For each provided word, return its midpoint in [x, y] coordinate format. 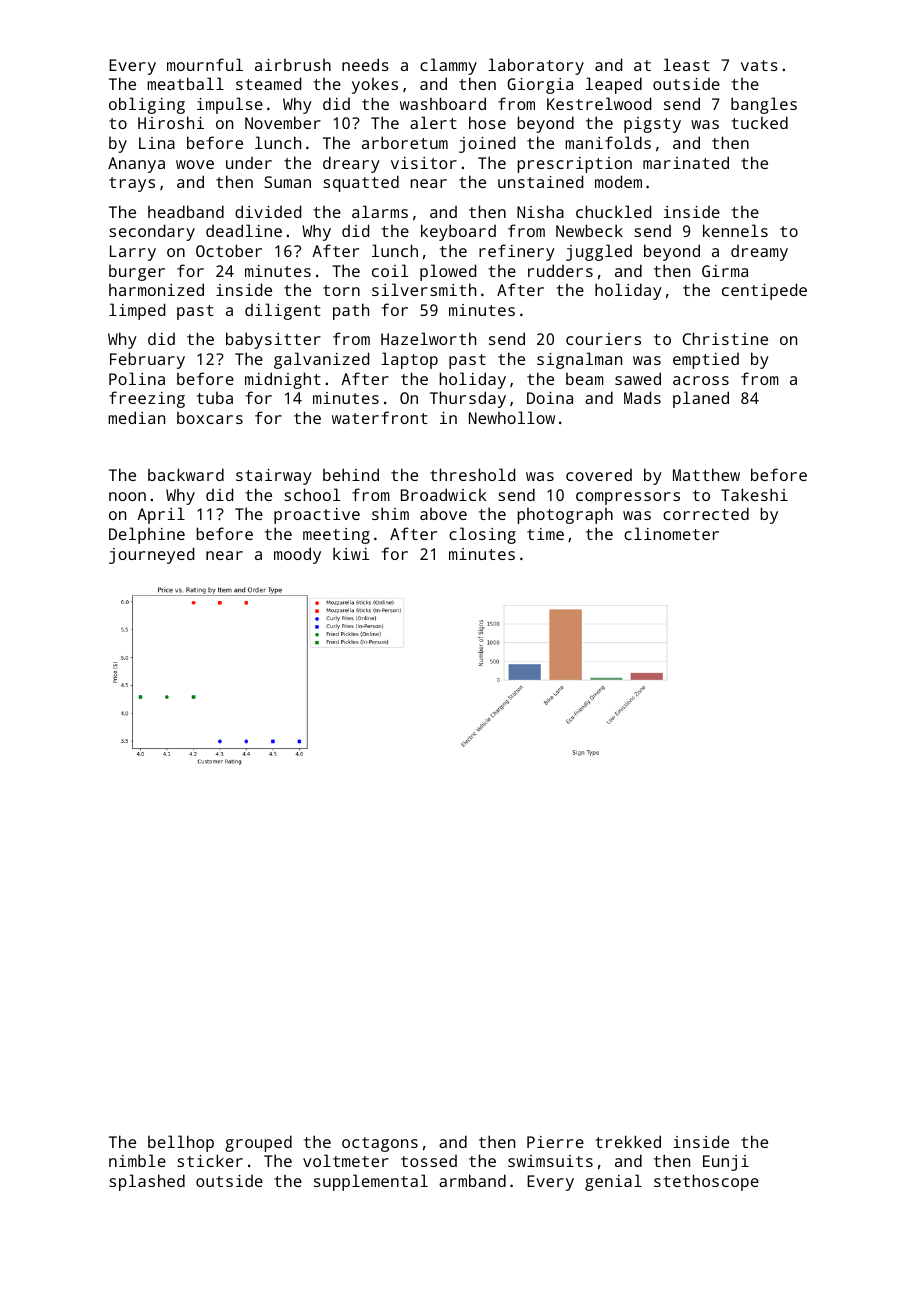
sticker [210, 1160]
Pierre [555, 1142]
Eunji [726, 1163]
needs [365, 64]
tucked [759, 122]
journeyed [151, 555]
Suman [287, 182]
